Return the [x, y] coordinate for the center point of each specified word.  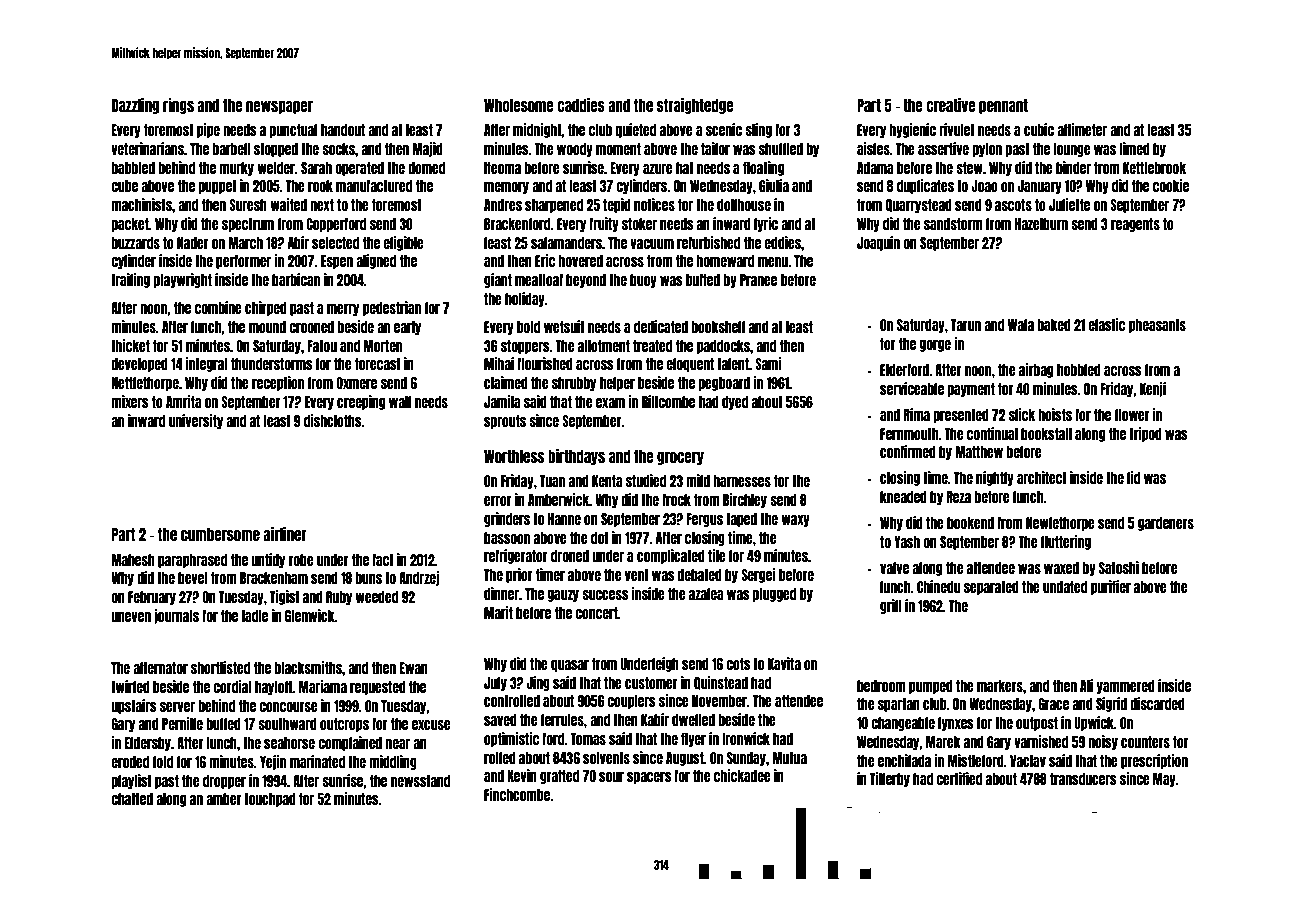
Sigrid [1111, 704]
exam [610, 403]
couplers [631, 702]
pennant [1003, 106]
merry [343, 310]
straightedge [695, 106]
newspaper [279, 107]
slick [1022, 414]
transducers [1083, 779]
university [196, 421]
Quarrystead [919, 206]
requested [378, 688]
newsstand [420, 781]
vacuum [652, 244]
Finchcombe [517, 794]
